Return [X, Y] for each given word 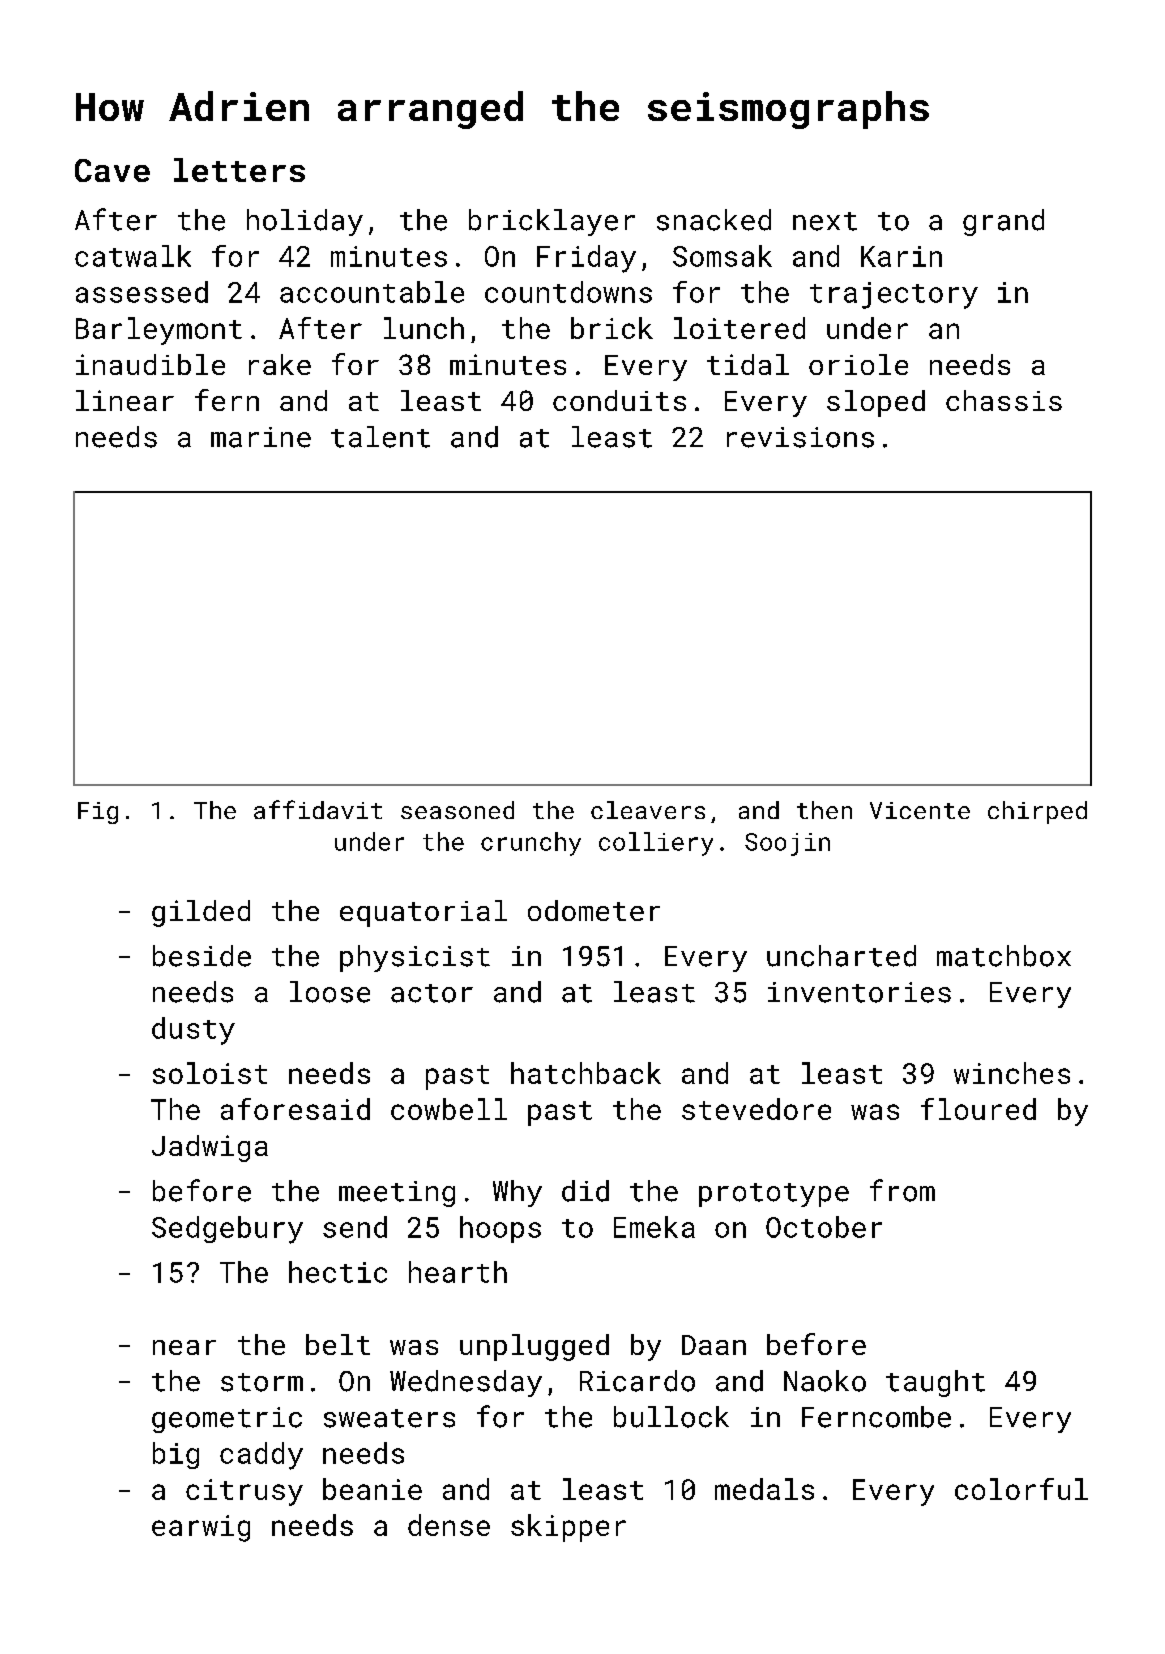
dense [449, 1525]
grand [1003, 222]
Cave [112, 170]
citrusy [244, 1492]
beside [202, 956]
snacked [714, 220]
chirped [1037, 812]
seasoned [457, 810]
